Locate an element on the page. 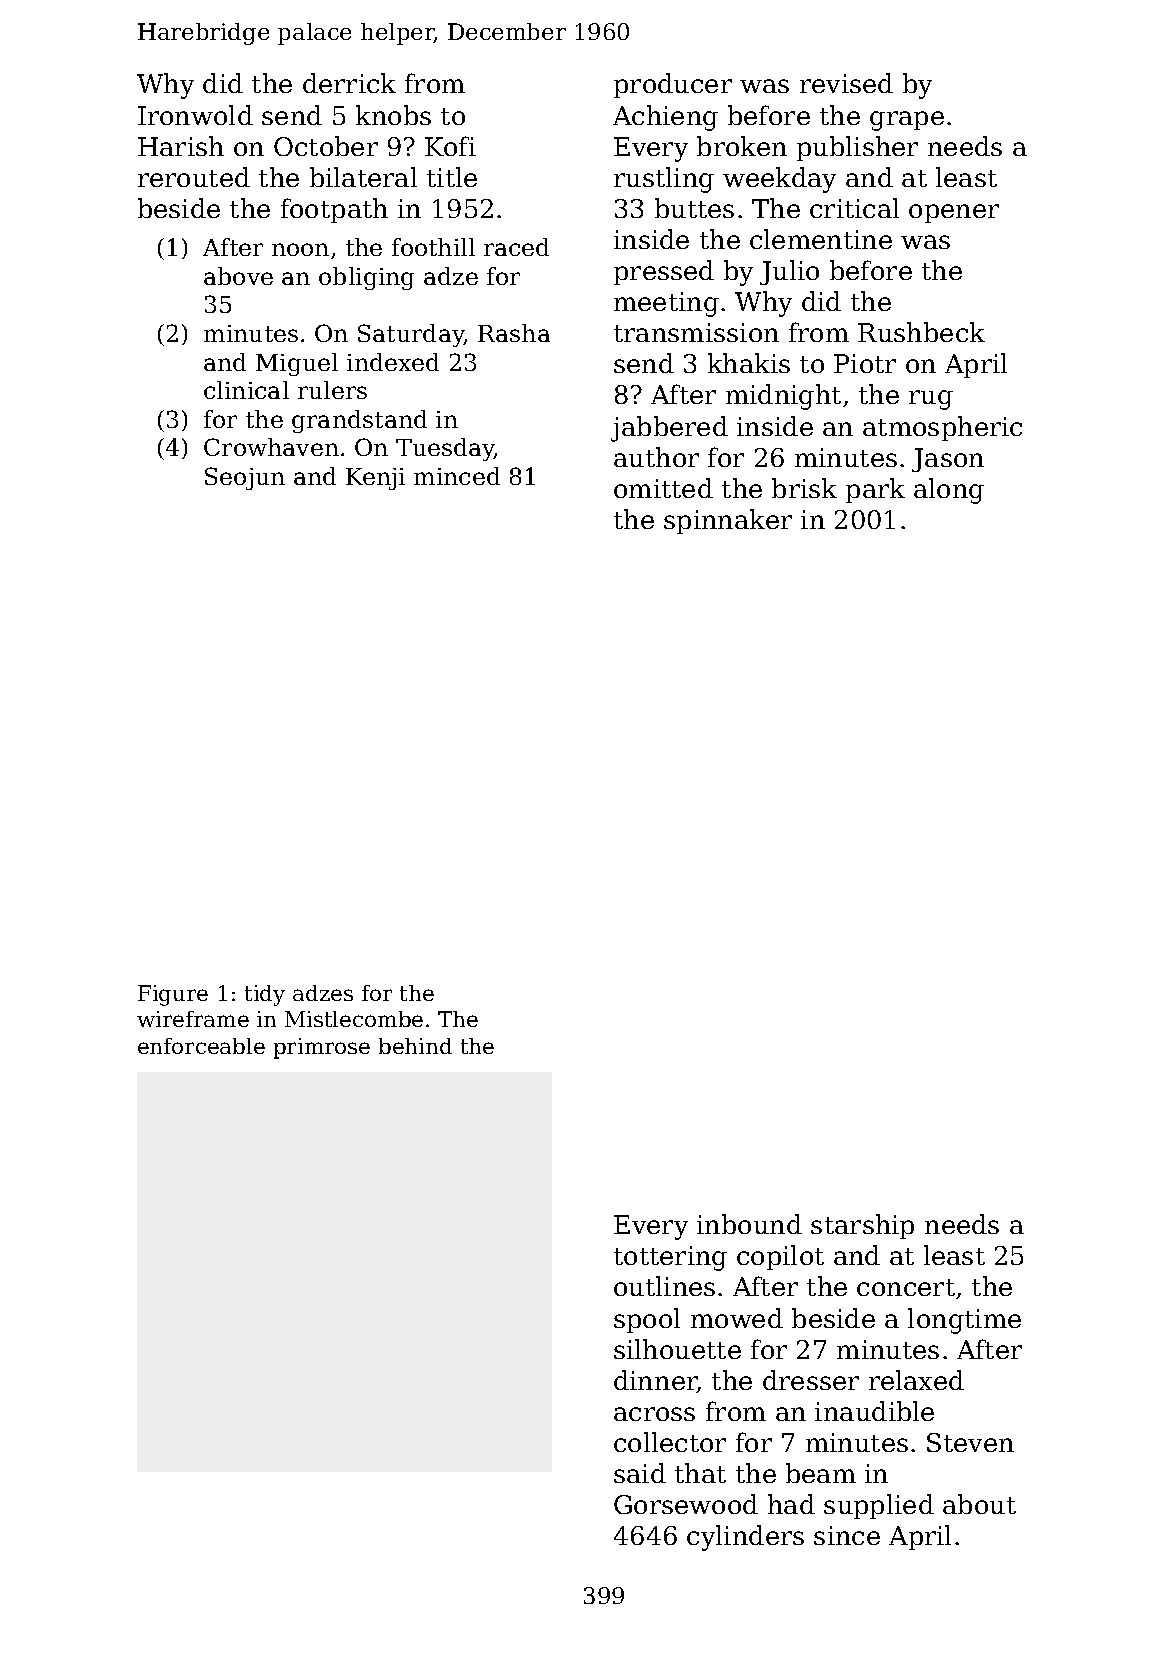 This document has width=1165, height=1654. Jason is located at coordinates (948, 460).
